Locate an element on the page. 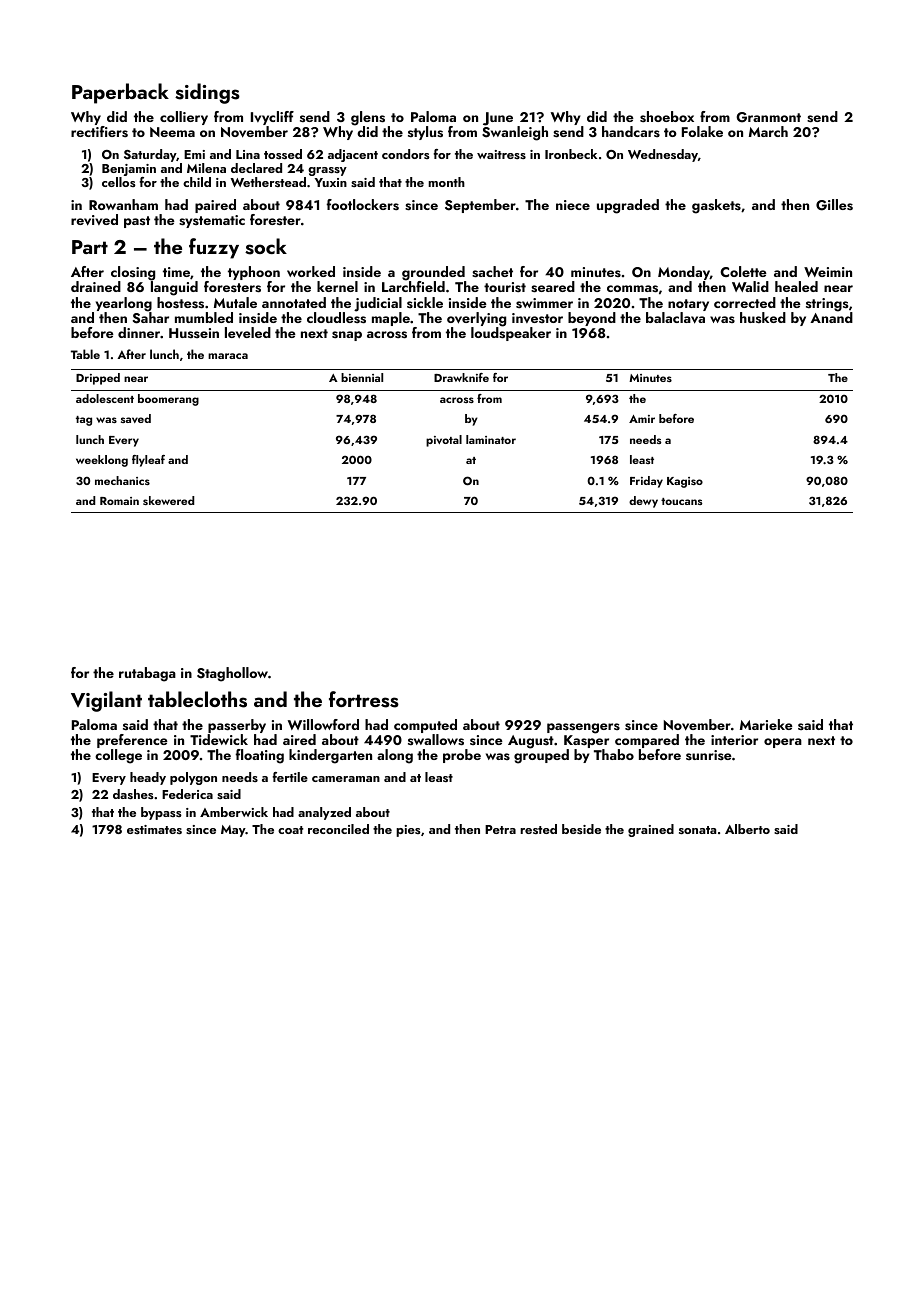 The width and height of the image is (924, 1308). Marieke is located at coordinates (766, 724).
